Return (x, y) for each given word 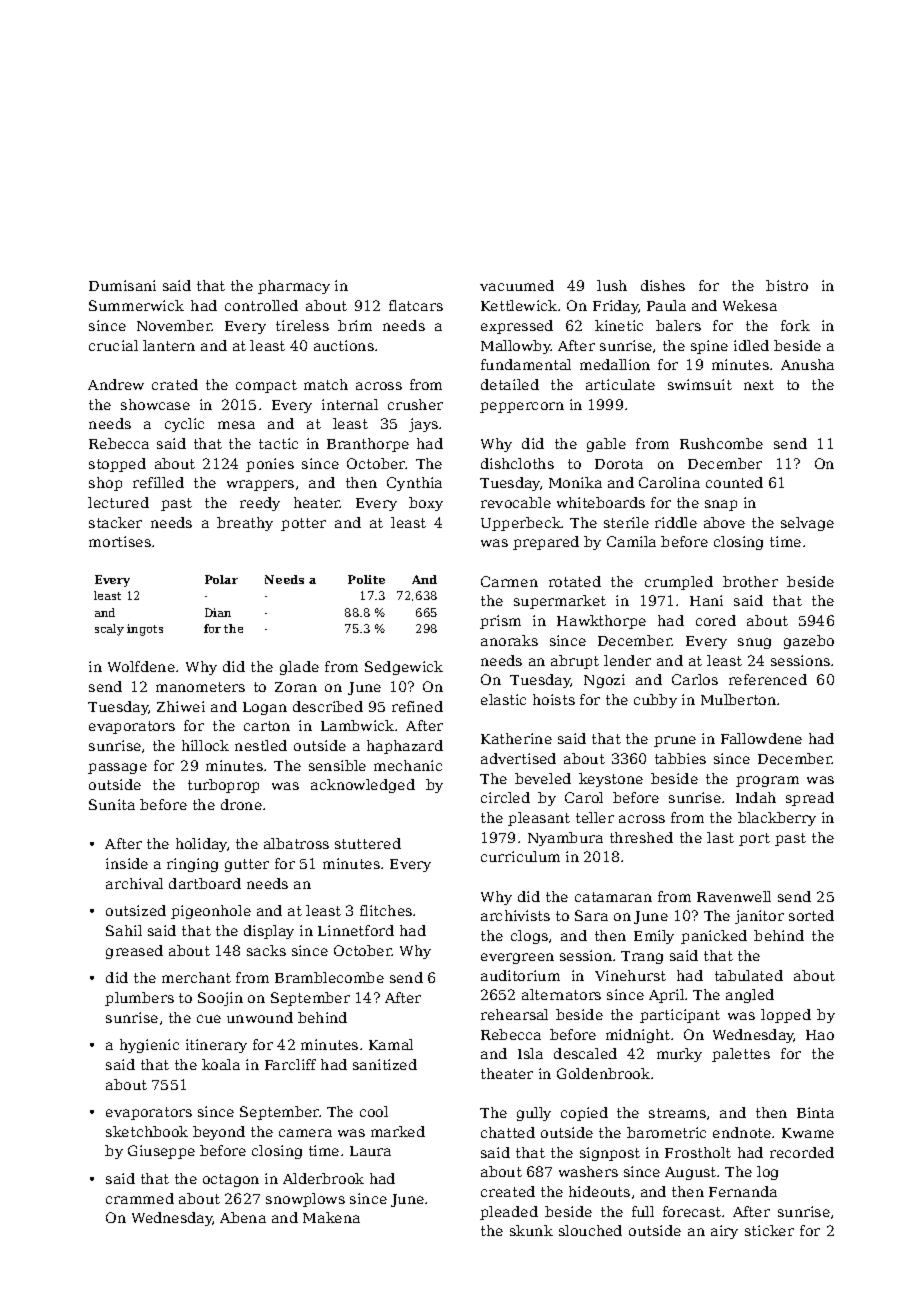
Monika (575, 482)
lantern (169, 345)
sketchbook (147, 1131)
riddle (676, 522)
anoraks (509, 640)
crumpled (679, 583)
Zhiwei (181, 706)
